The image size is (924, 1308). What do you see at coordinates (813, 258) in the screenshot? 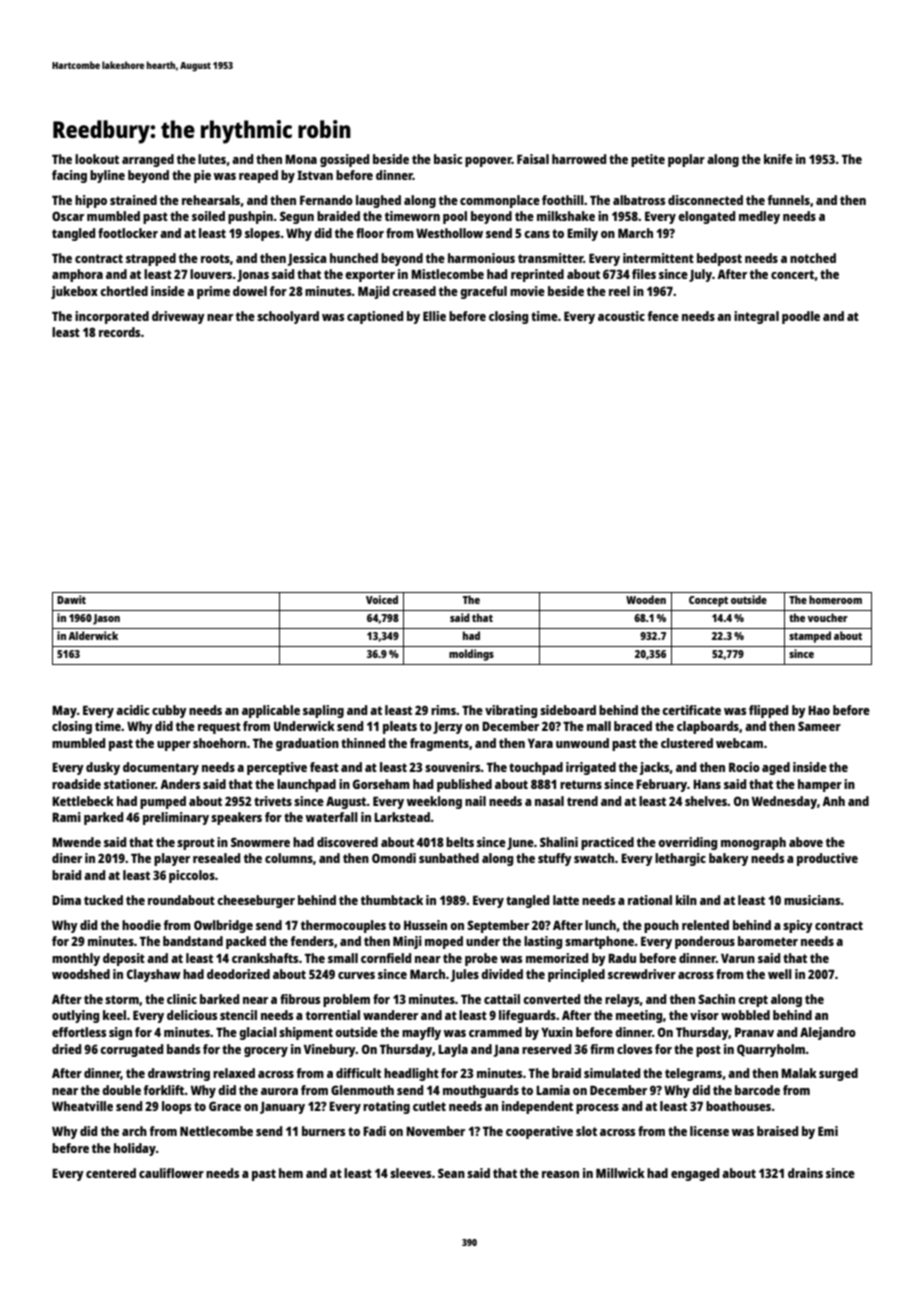
I see `notched` at bounding box center [813, 258].
